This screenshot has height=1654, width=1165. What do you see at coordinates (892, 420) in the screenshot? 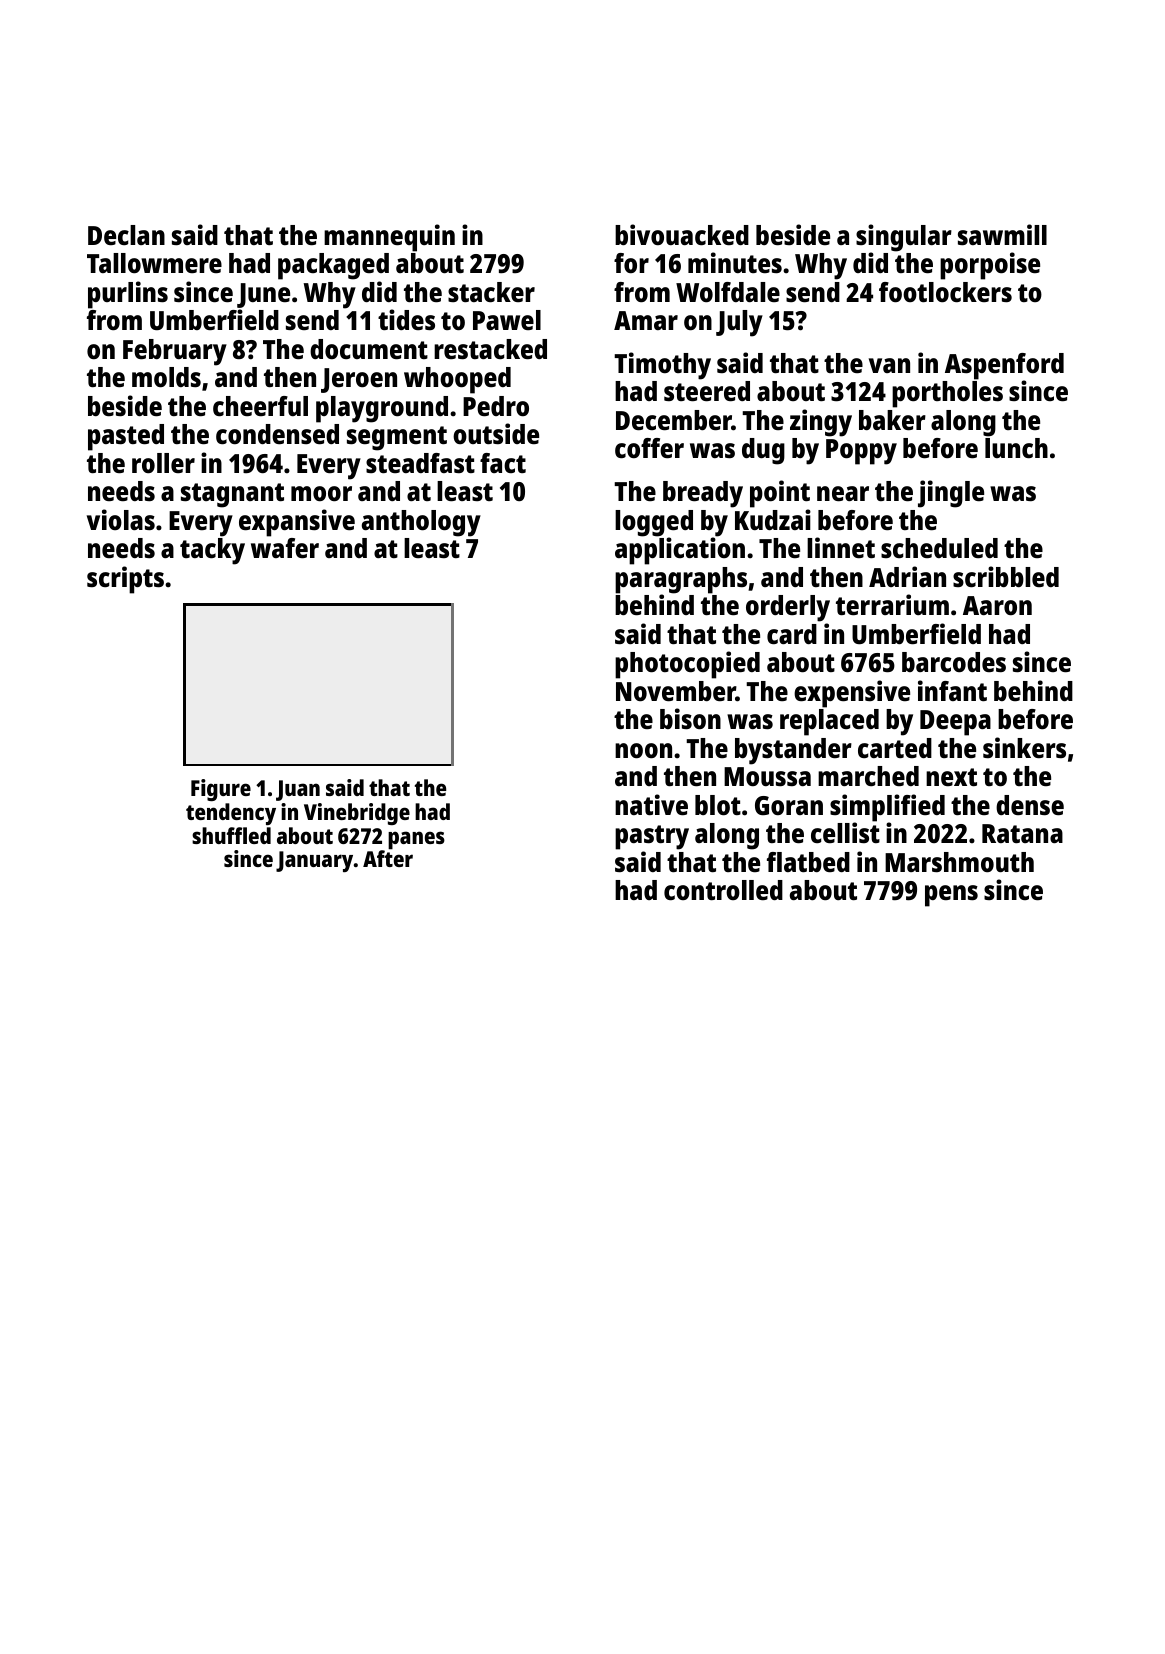
I see `baker` at bounding box center [892, 420].
